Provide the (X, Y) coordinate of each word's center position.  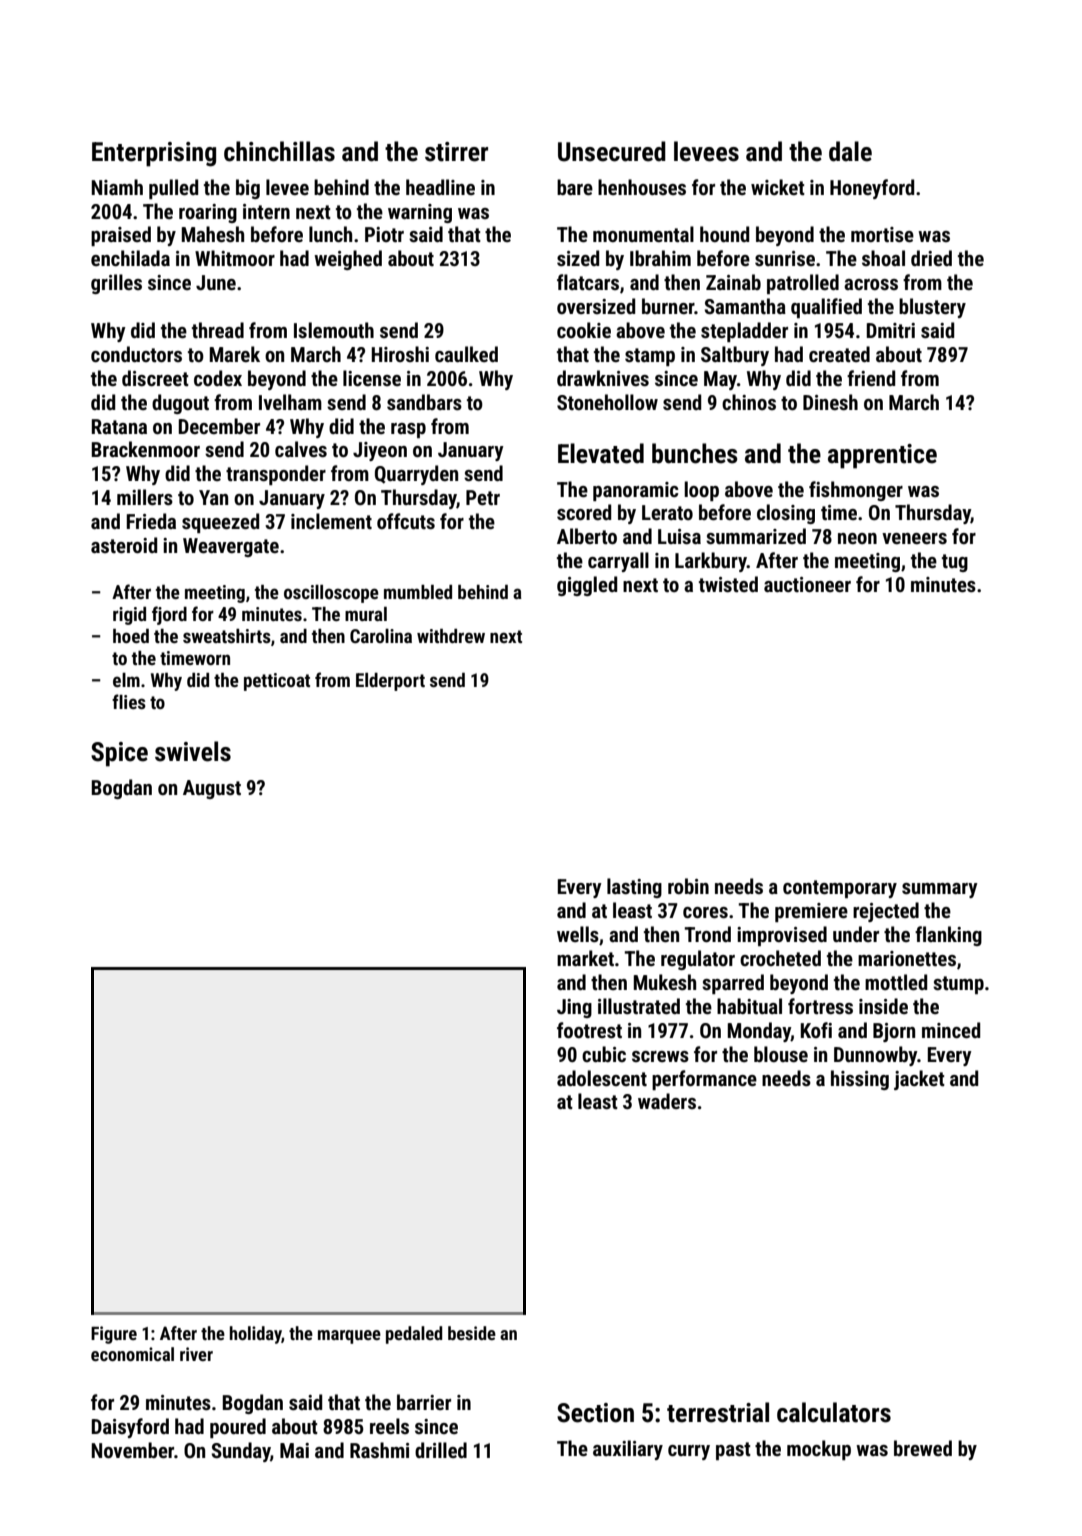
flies (129, 701)
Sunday (241, 1452)
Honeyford (872, 189)
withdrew (451, 636)
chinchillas (279, 151)
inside (883, 1006)
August (212, 789)
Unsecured (612, 151)
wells (578, 934)
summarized (756, 536)
